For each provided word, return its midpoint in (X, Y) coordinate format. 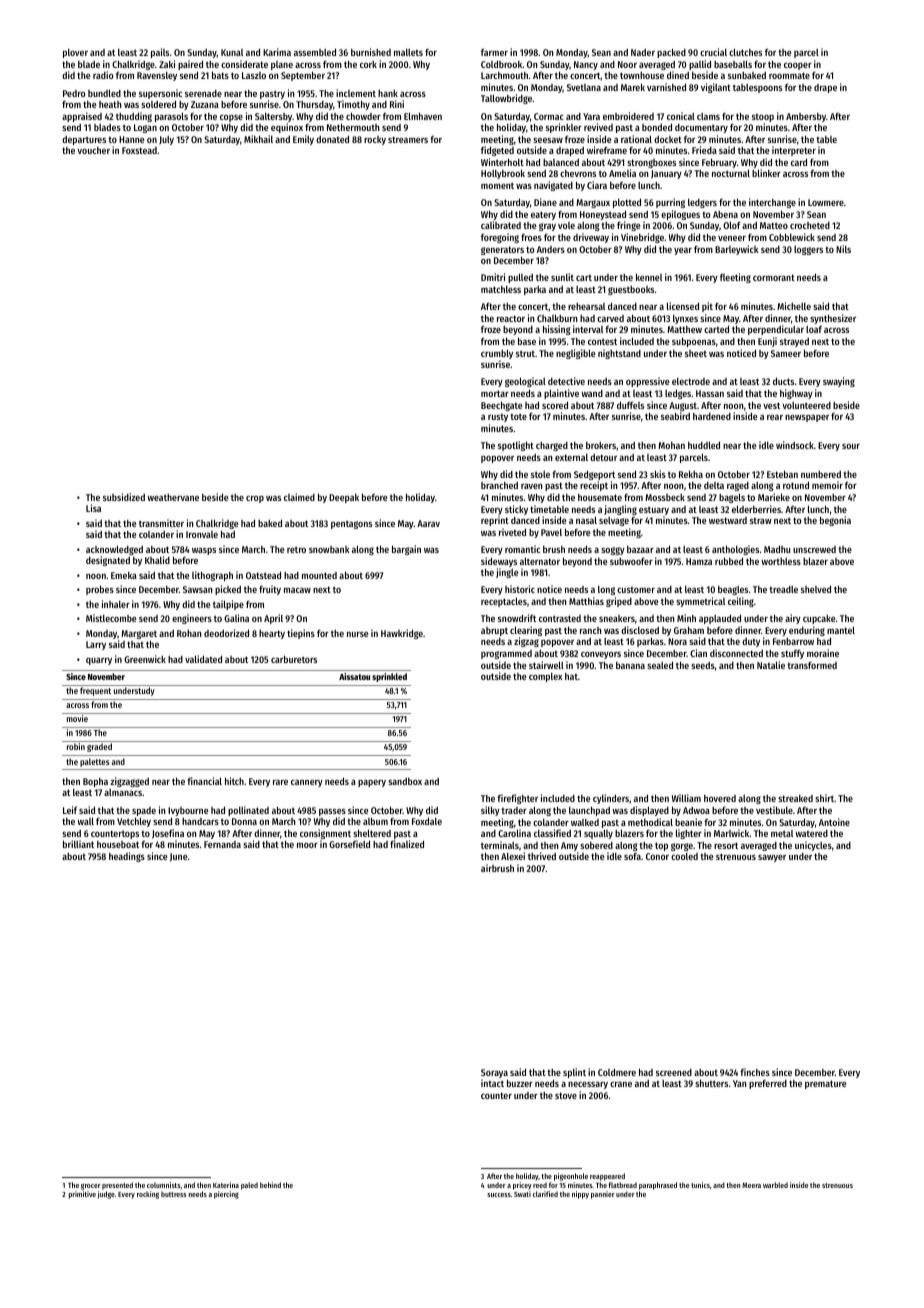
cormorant (774, 277)
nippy (580, 1195)
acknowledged (114, 550)
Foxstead (139, 150)
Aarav (428, 523)
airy (793, 619)
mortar (495, 393)
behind (270, 1185)
